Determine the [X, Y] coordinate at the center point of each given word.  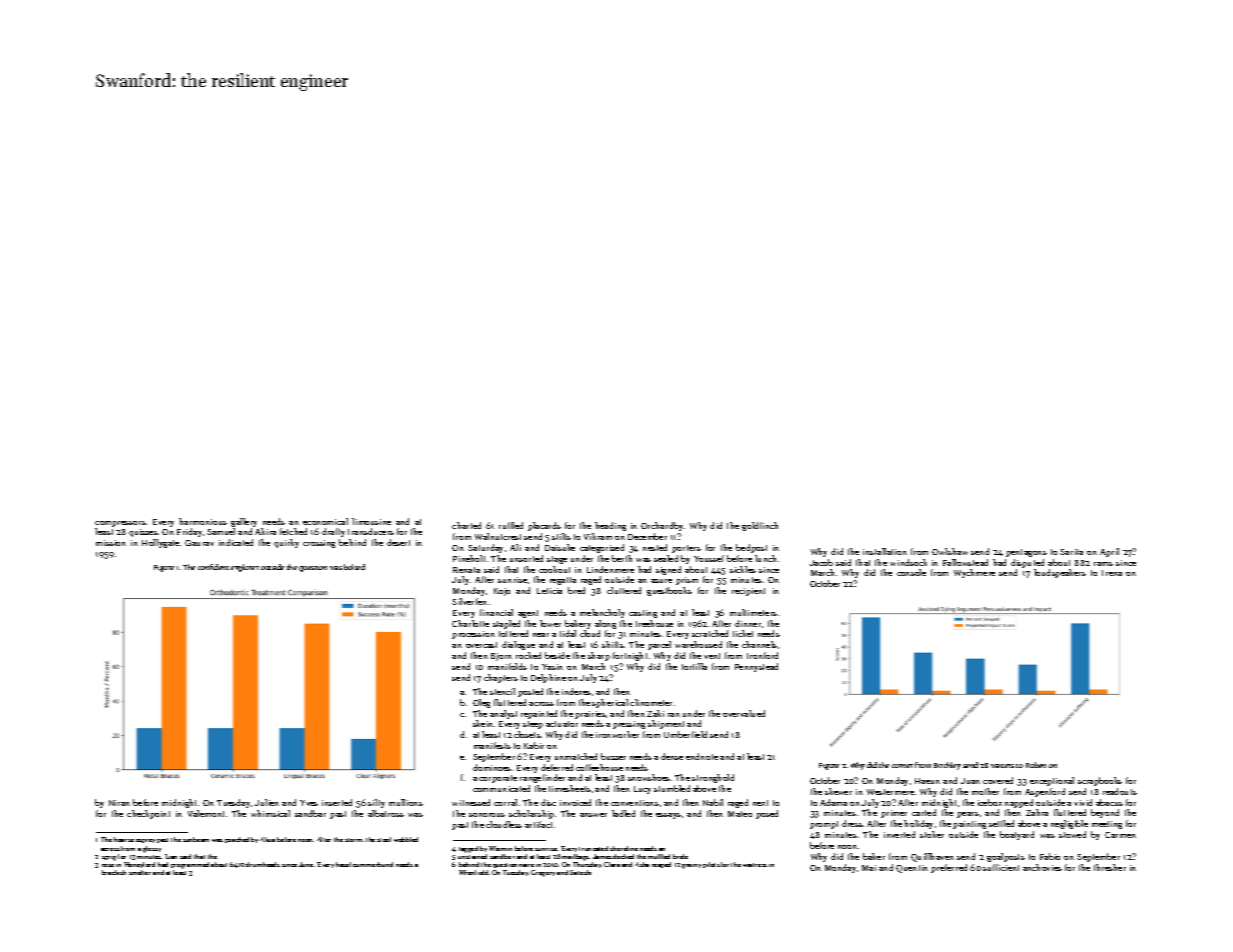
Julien [267, 802]
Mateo [740, 814]
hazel [343, 864]
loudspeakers [1060, 573]
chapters [501, 678]
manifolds [507, 666]
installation [885, 551]
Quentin [912, 869]
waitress [755, 865]
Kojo [502, 592]
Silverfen [469, 601]
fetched [293, 531]
